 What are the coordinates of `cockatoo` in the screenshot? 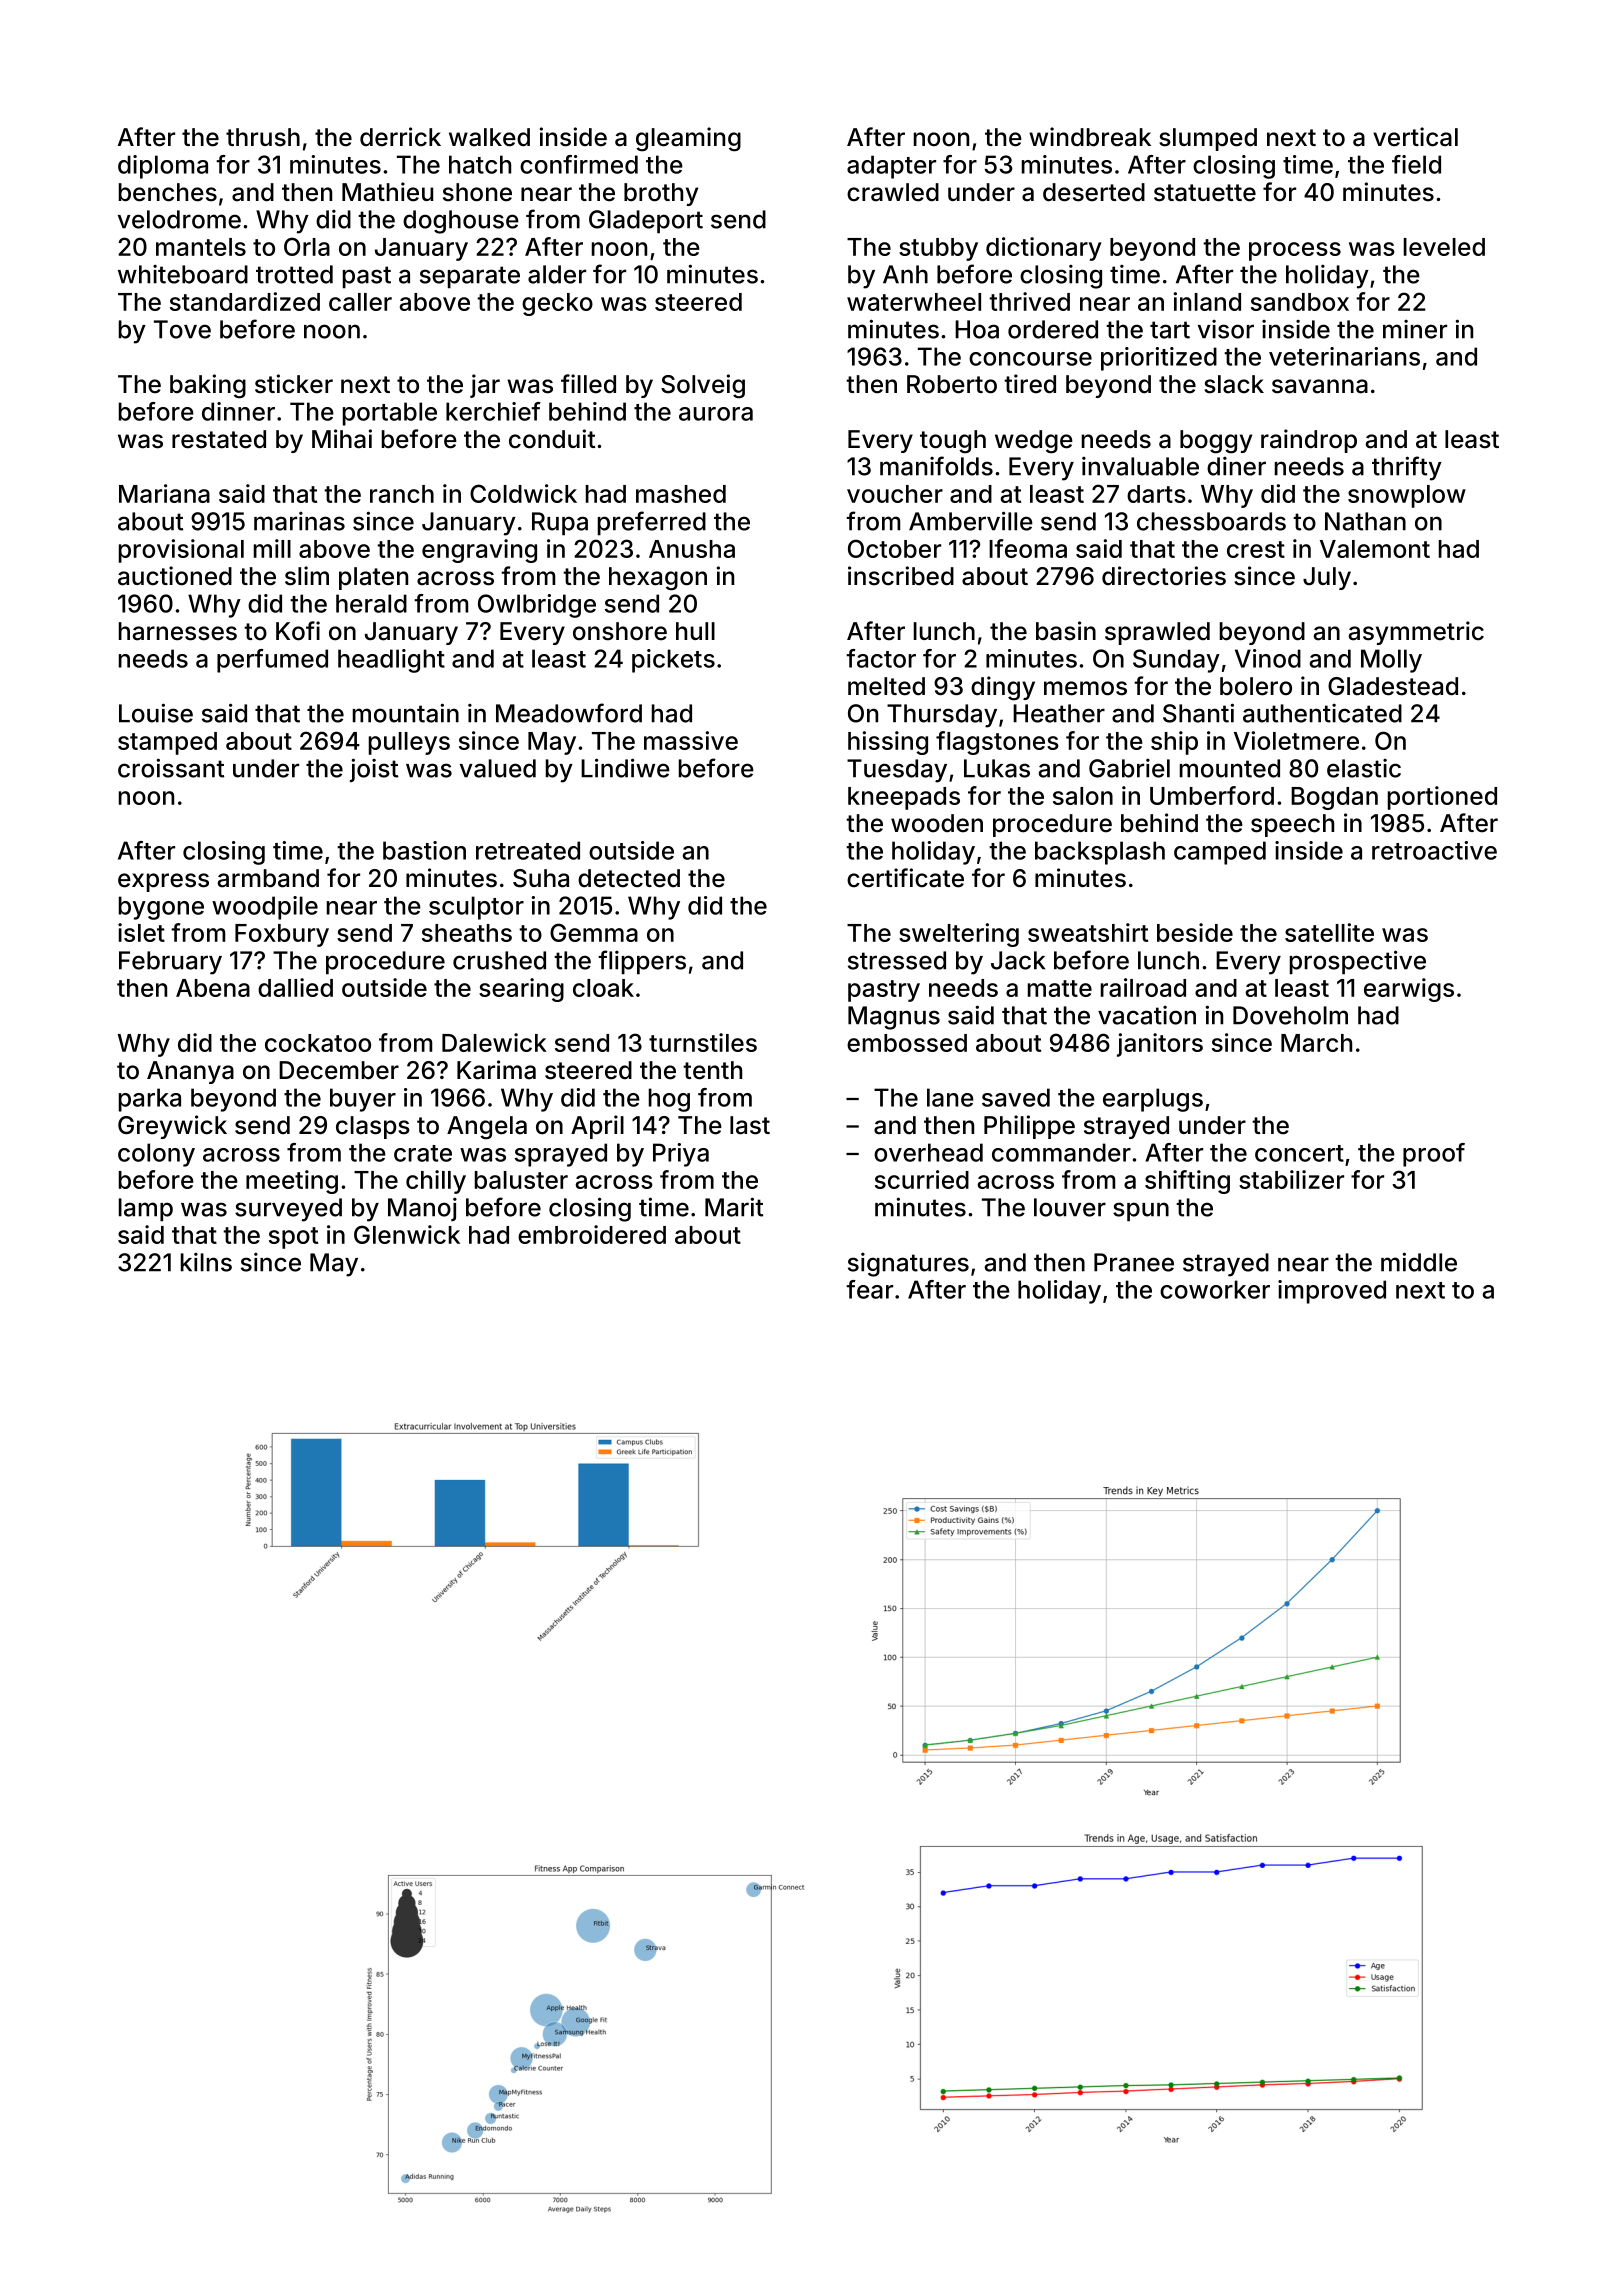 It's located at (318, 1043).
